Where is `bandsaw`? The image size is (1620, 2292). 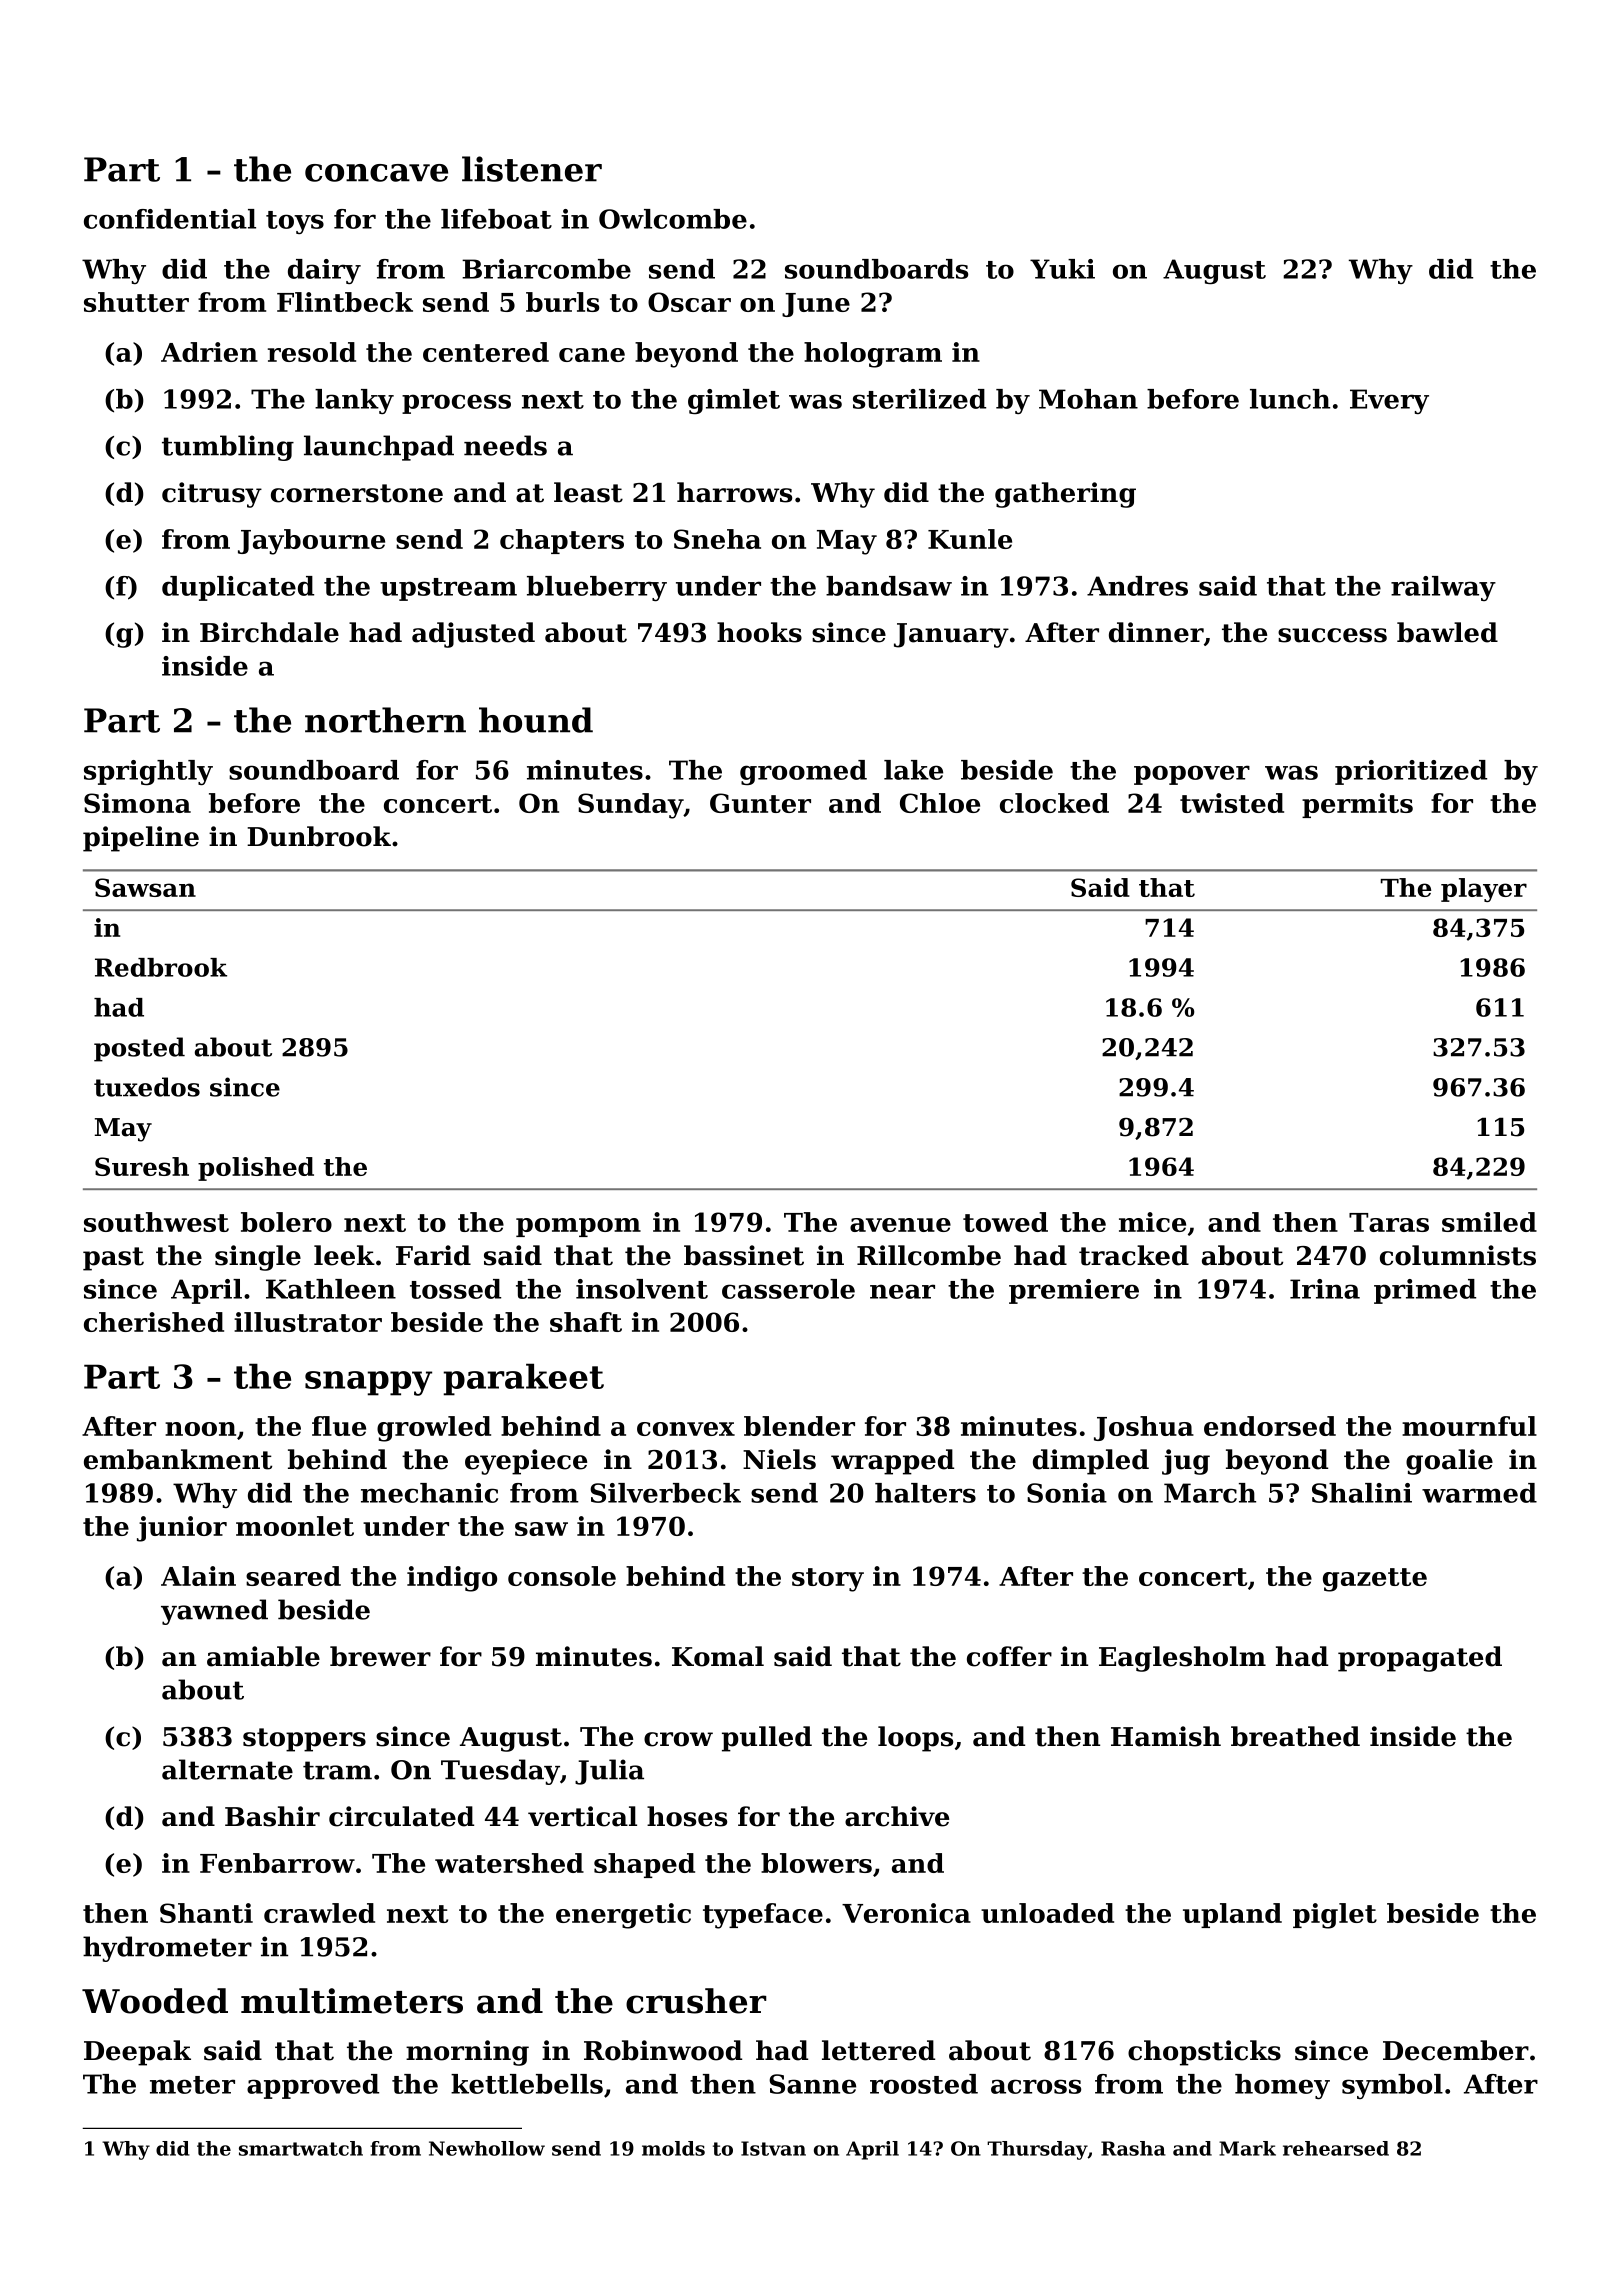 bandsaw is located at coordinates (889, 586).
